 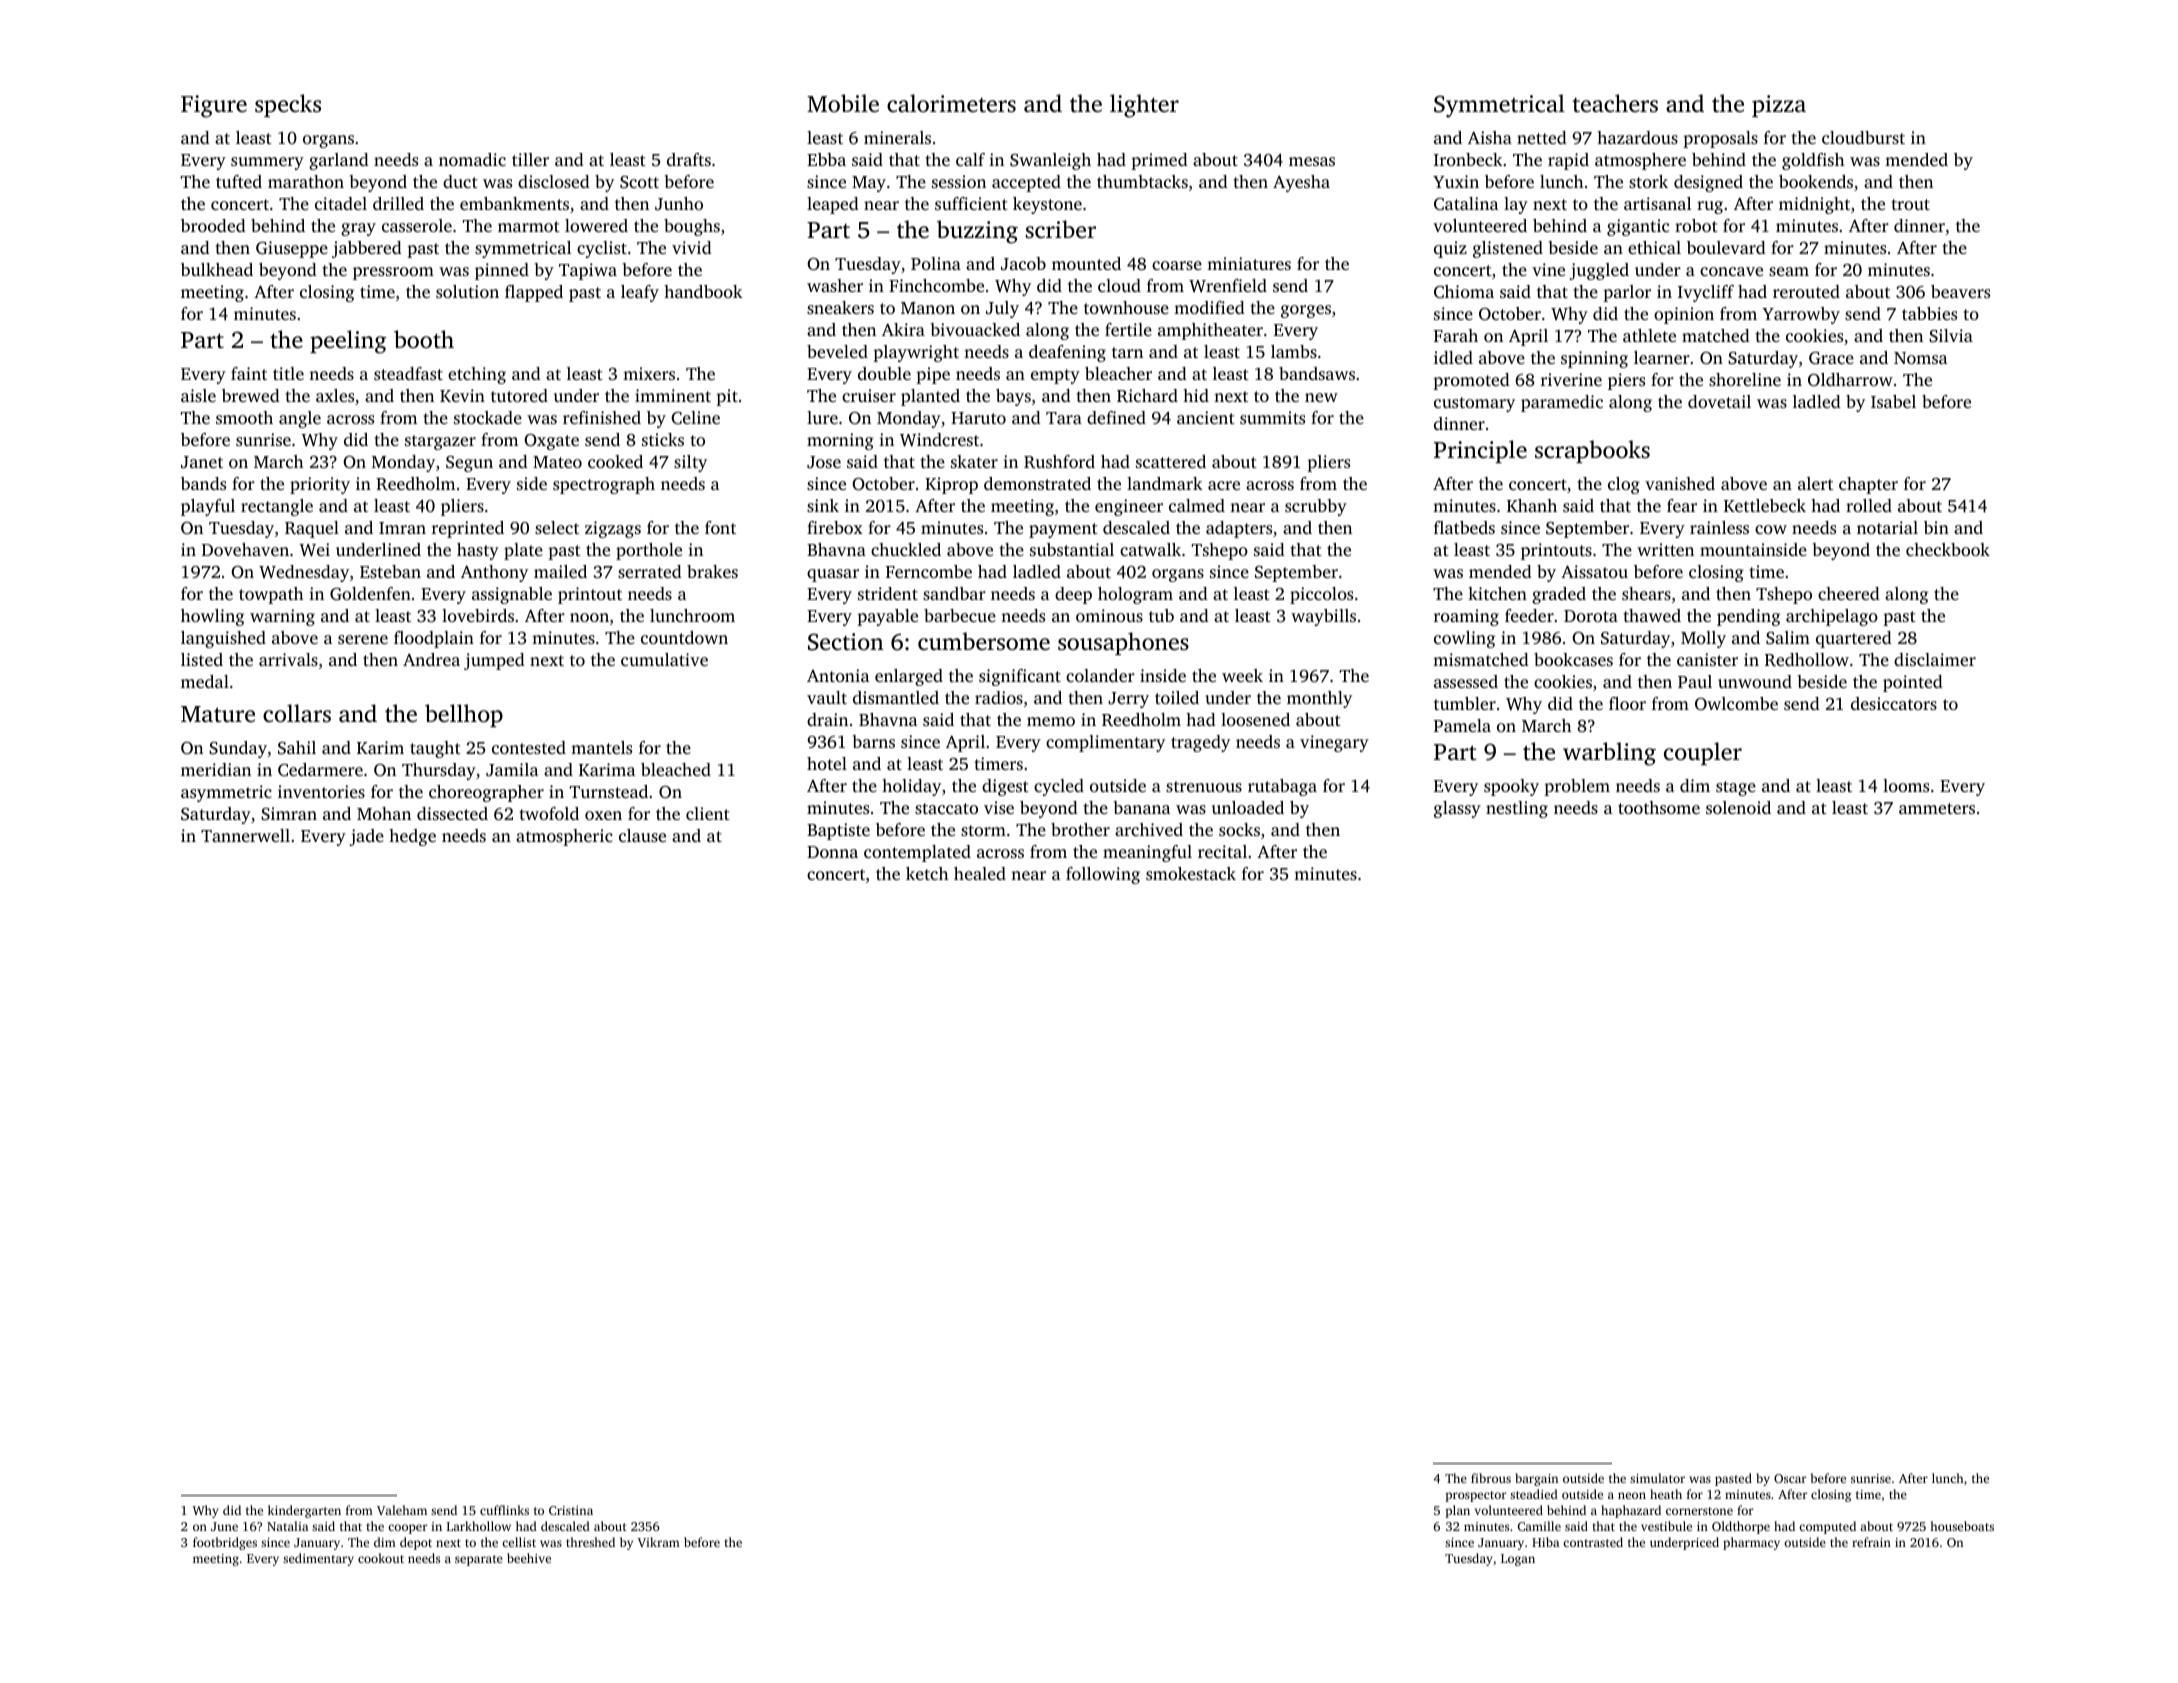 I want to click on glassy, so click(x=1457, y=809).
